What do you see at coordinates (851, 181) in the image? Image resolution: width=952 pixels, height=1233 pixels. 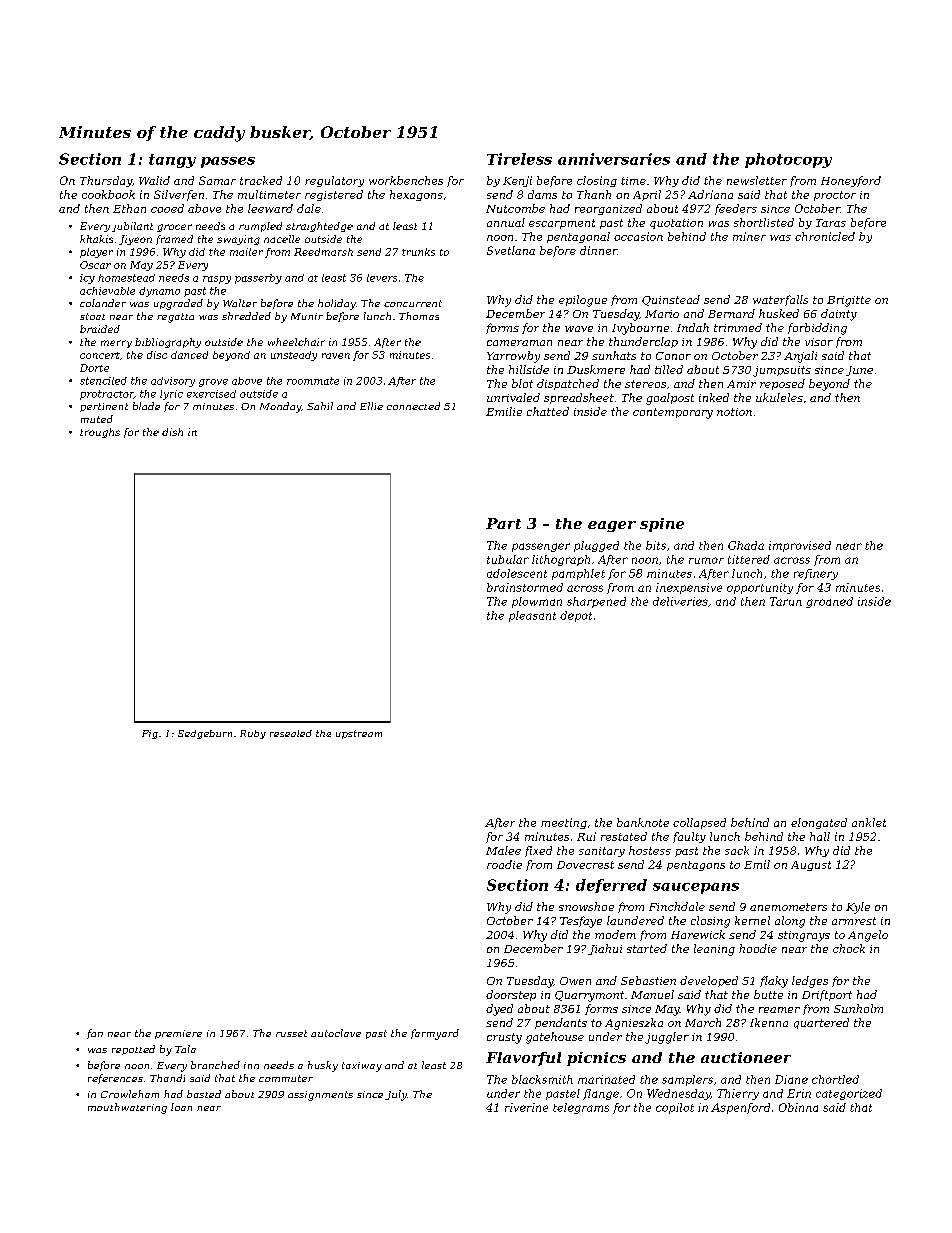 I see `Honeyford` at bounding box center [851, 181].
